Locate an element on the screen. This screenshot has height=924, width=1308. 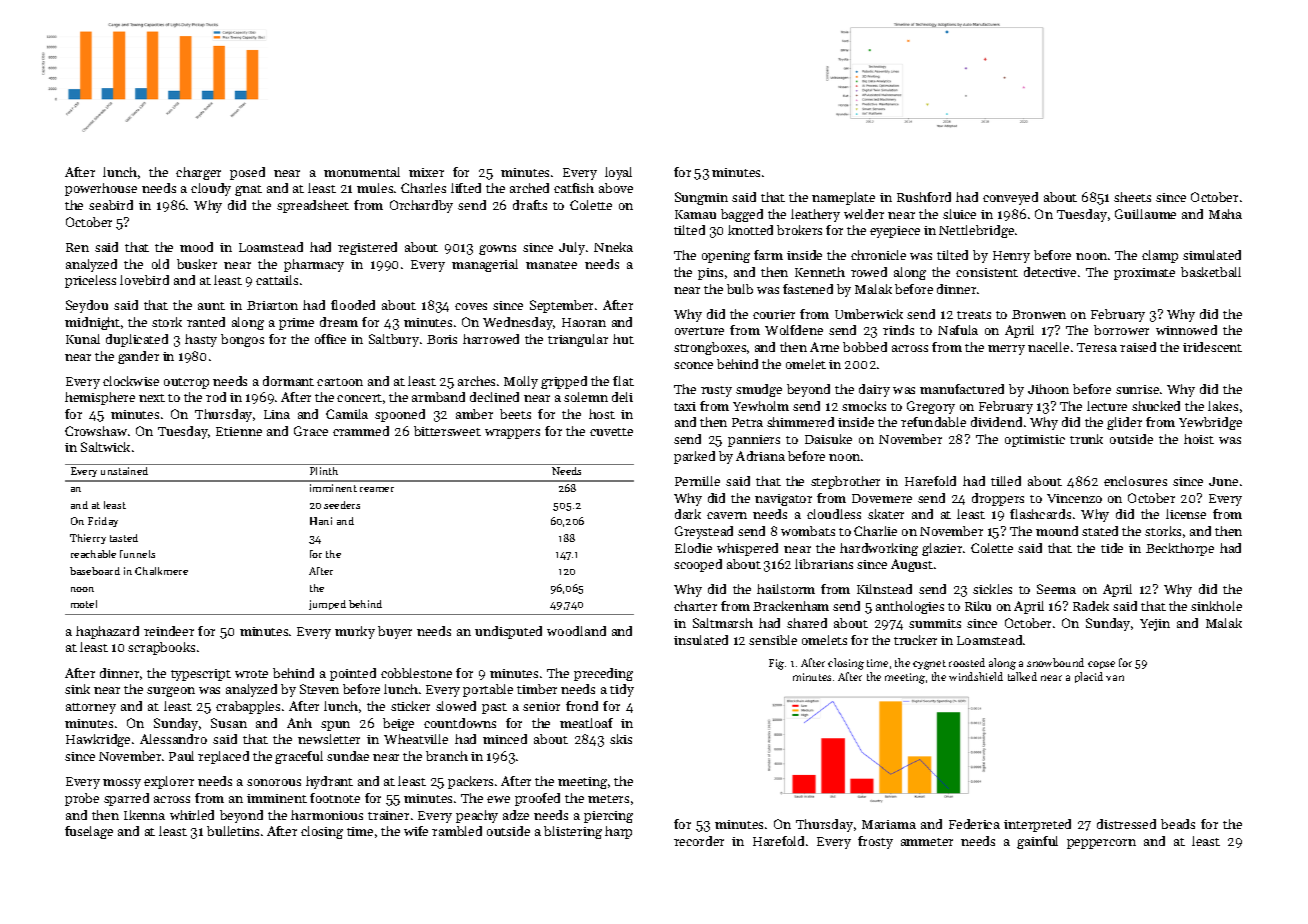
sheets is located at coordinates (1132, 197).
